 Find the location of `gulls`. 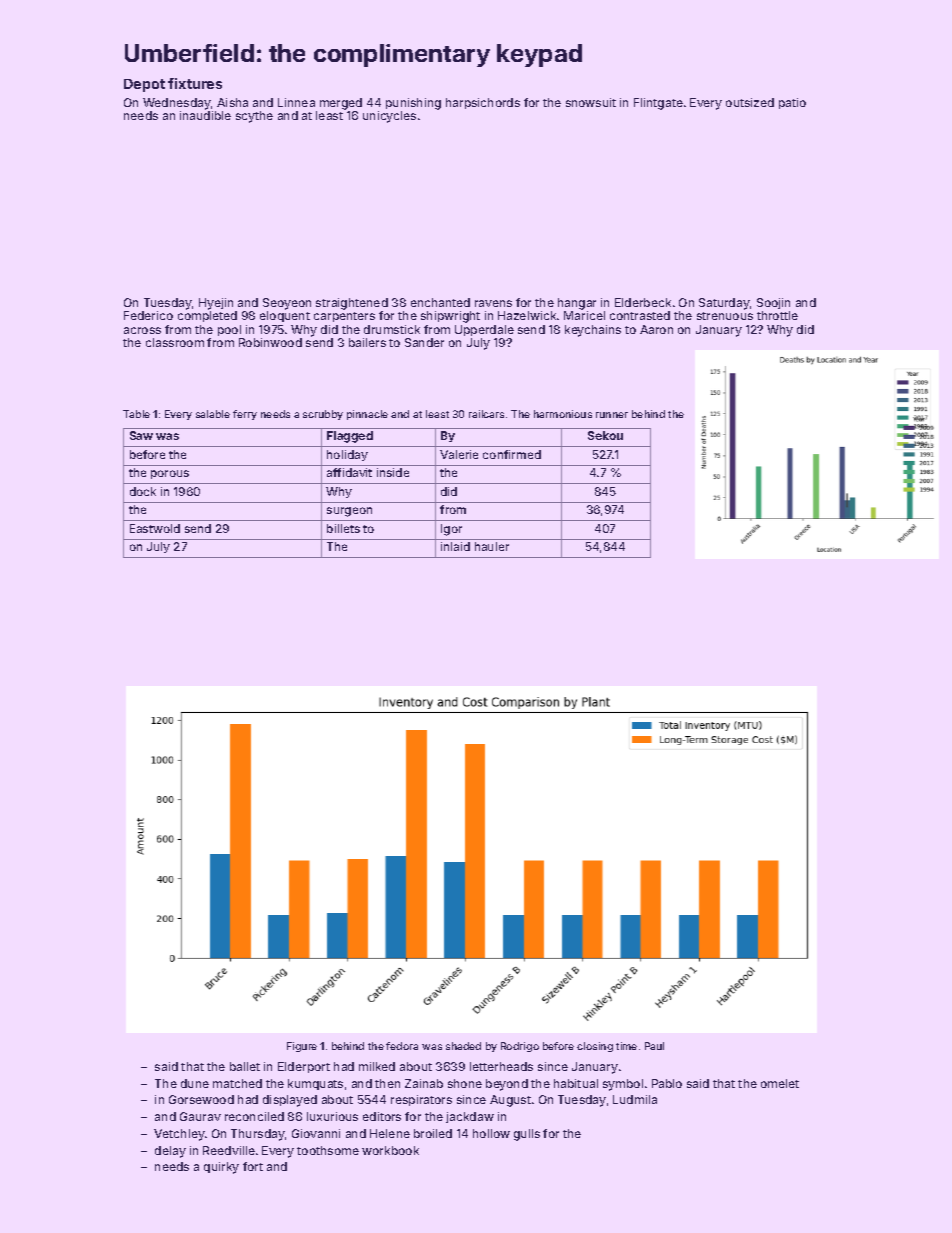

gulls is located at coordinates (527, 1135).
